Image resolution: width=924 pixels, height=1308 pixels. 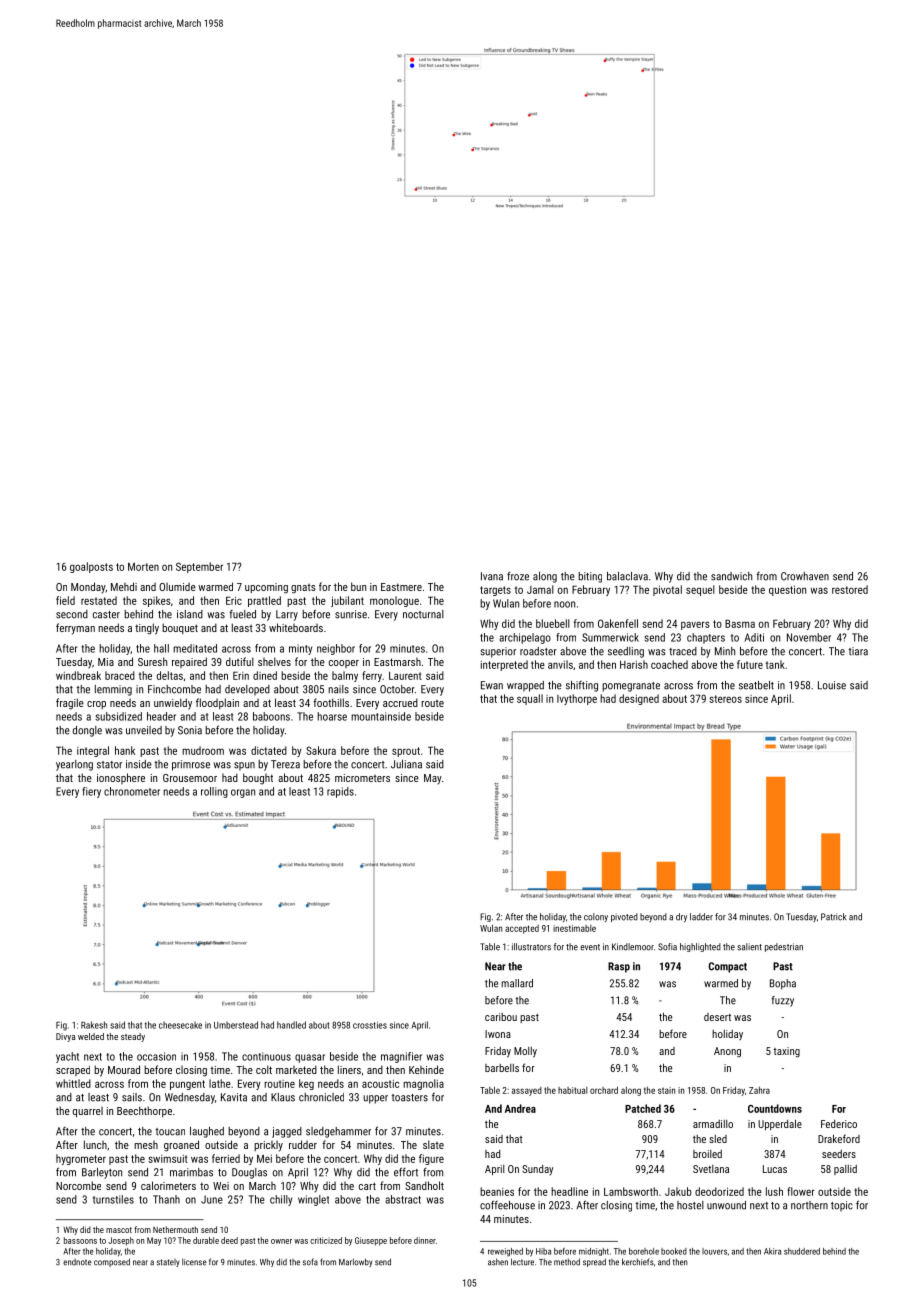 What do you see at coordinates (525, 1052) in the screenshot?
I see `Molly` at bounding box center [525, 1052].
